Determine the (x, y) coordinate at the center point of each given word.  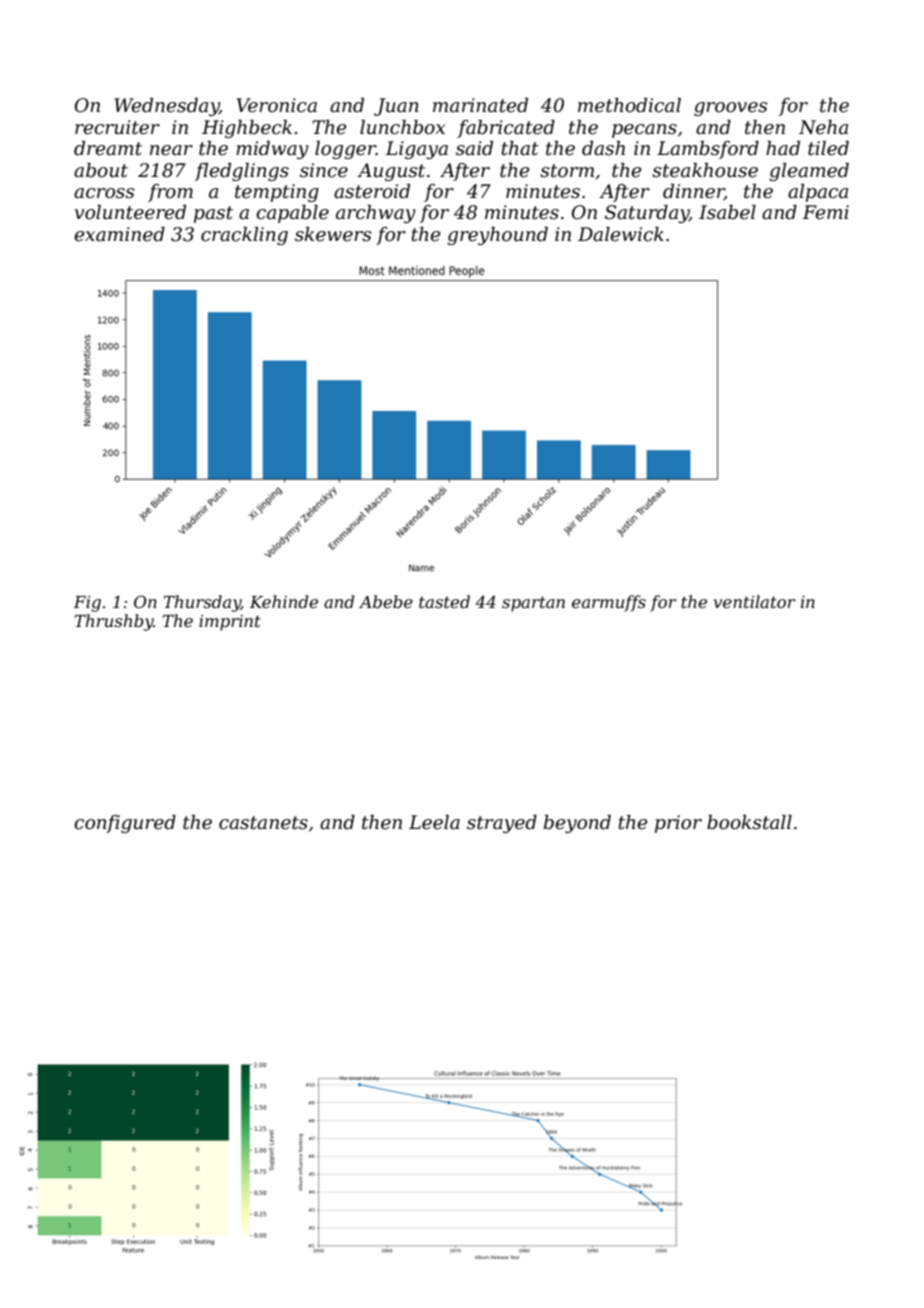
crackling (244, 236)
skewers (333, 234)
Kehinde (284, 601)
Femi (825, 212)
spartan (533, 604)
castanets (263, 823)
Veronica (277, 105)
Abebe (386, 601)
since (324, 170)
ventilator (755, 601)
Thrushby (114, 622)
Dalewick (621, 234)
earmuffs (609, 603)
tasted (444, 601)
